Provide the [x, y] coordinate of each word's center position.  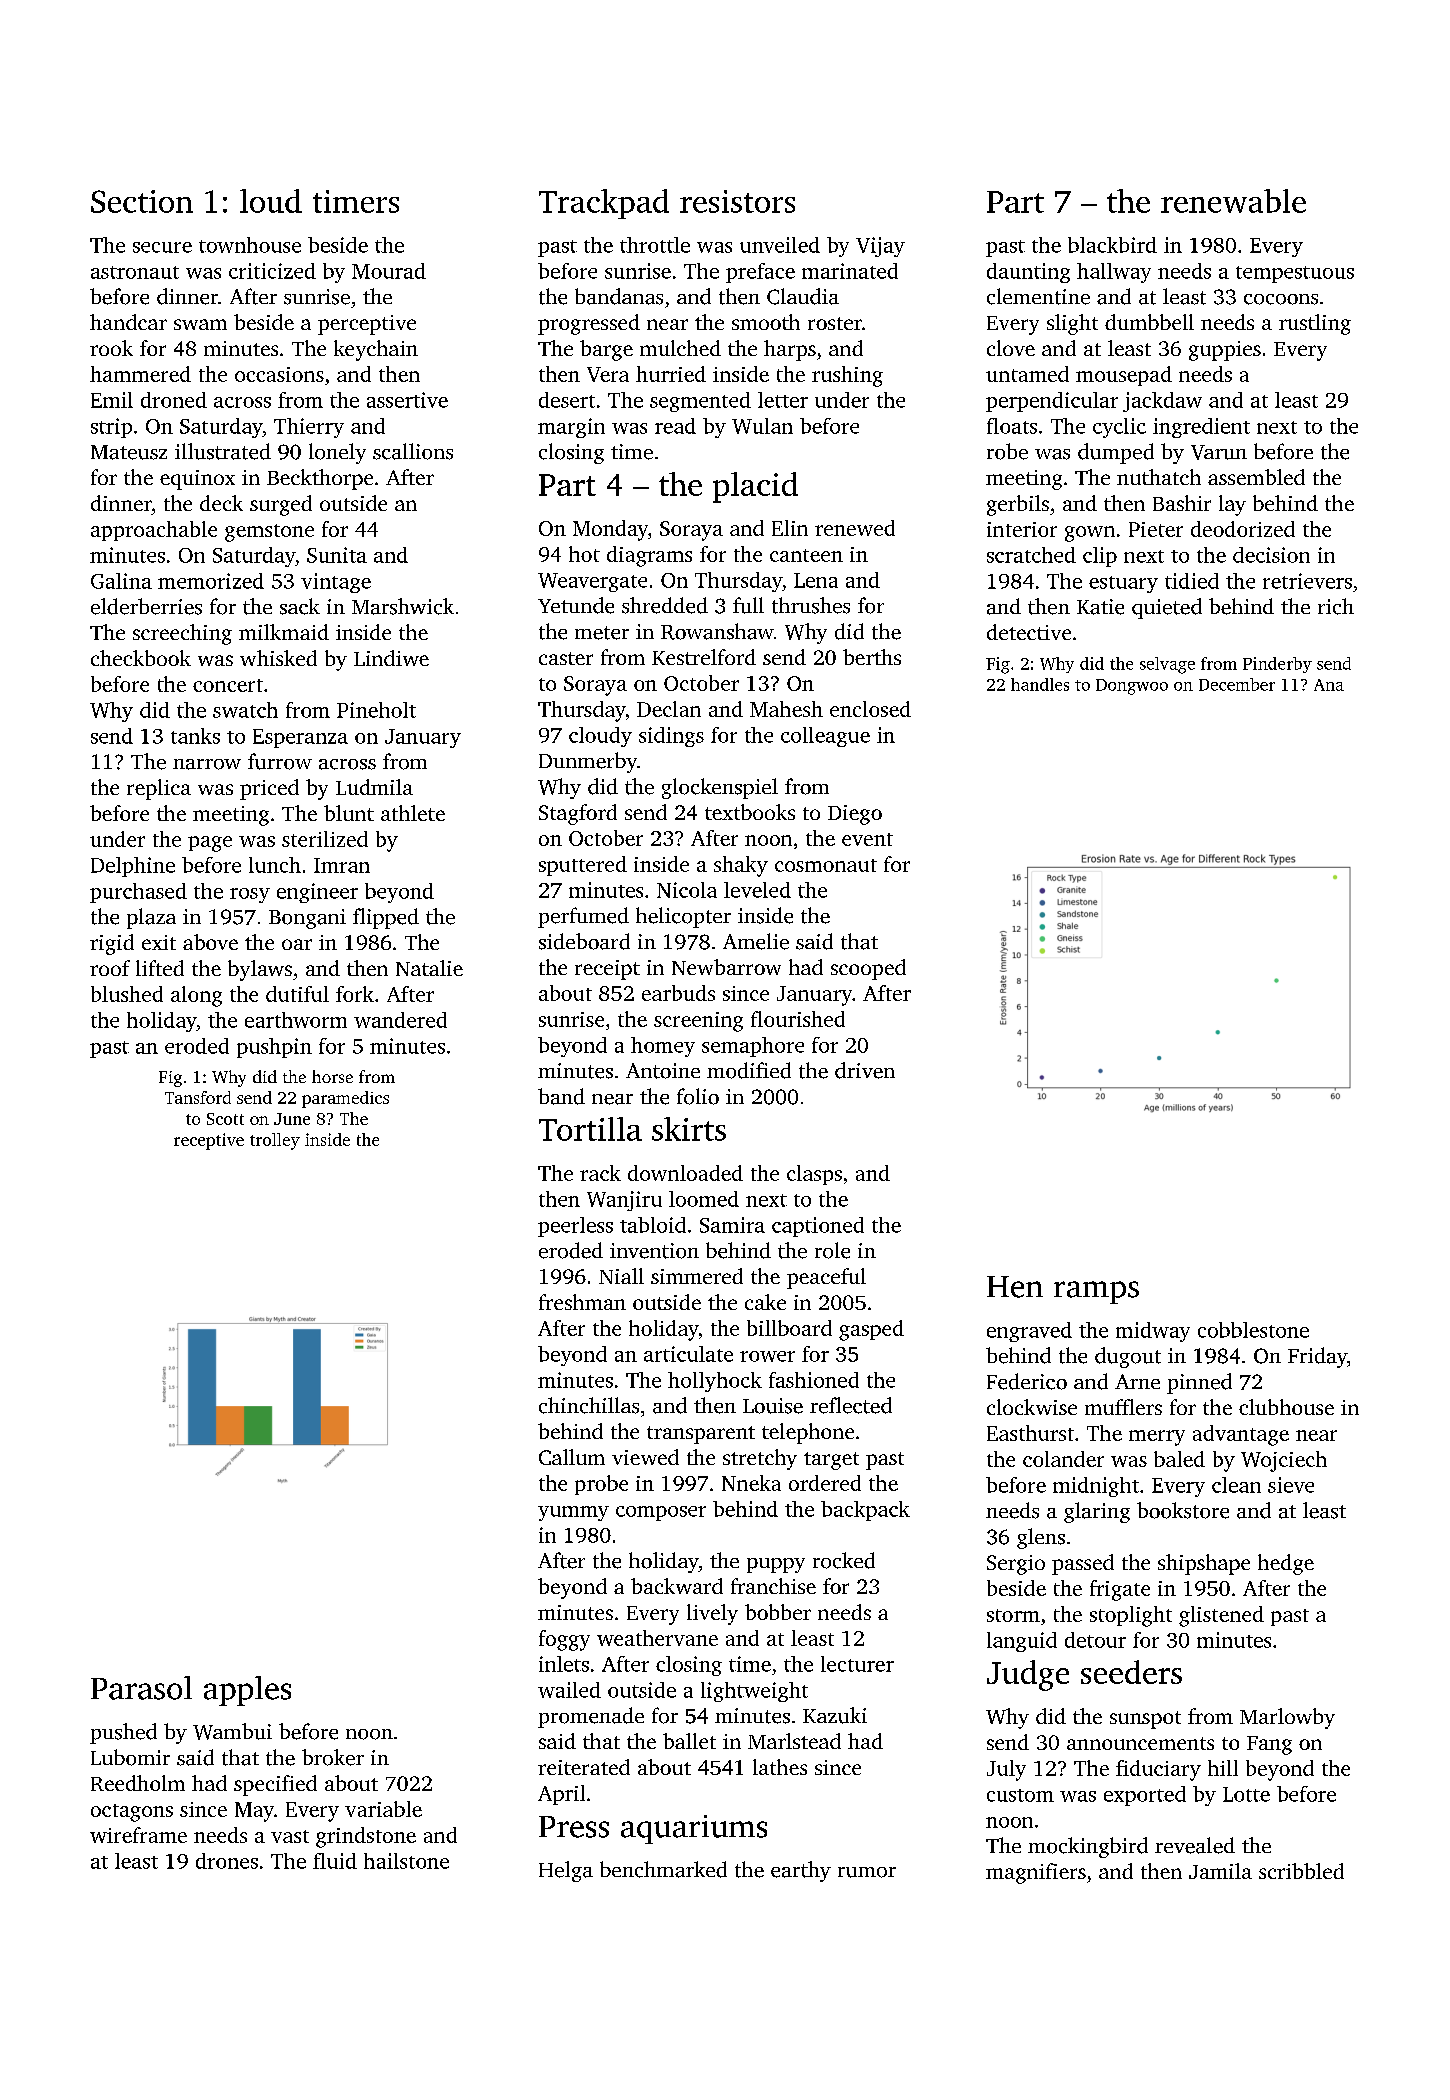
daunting [1028, 273]
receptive [209, 1141]
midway [1153, 1332]
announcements [1140, 1743]
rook [111, 348]
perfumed [583, 917]
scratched [1031, 555]
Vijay [880, 247]
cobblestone [1253, 1330]
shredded [665, 605]
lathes [780, 1767]
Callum [572, 1457]
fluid [335, 1861]
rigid [112, 944]
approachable [154, 531]
